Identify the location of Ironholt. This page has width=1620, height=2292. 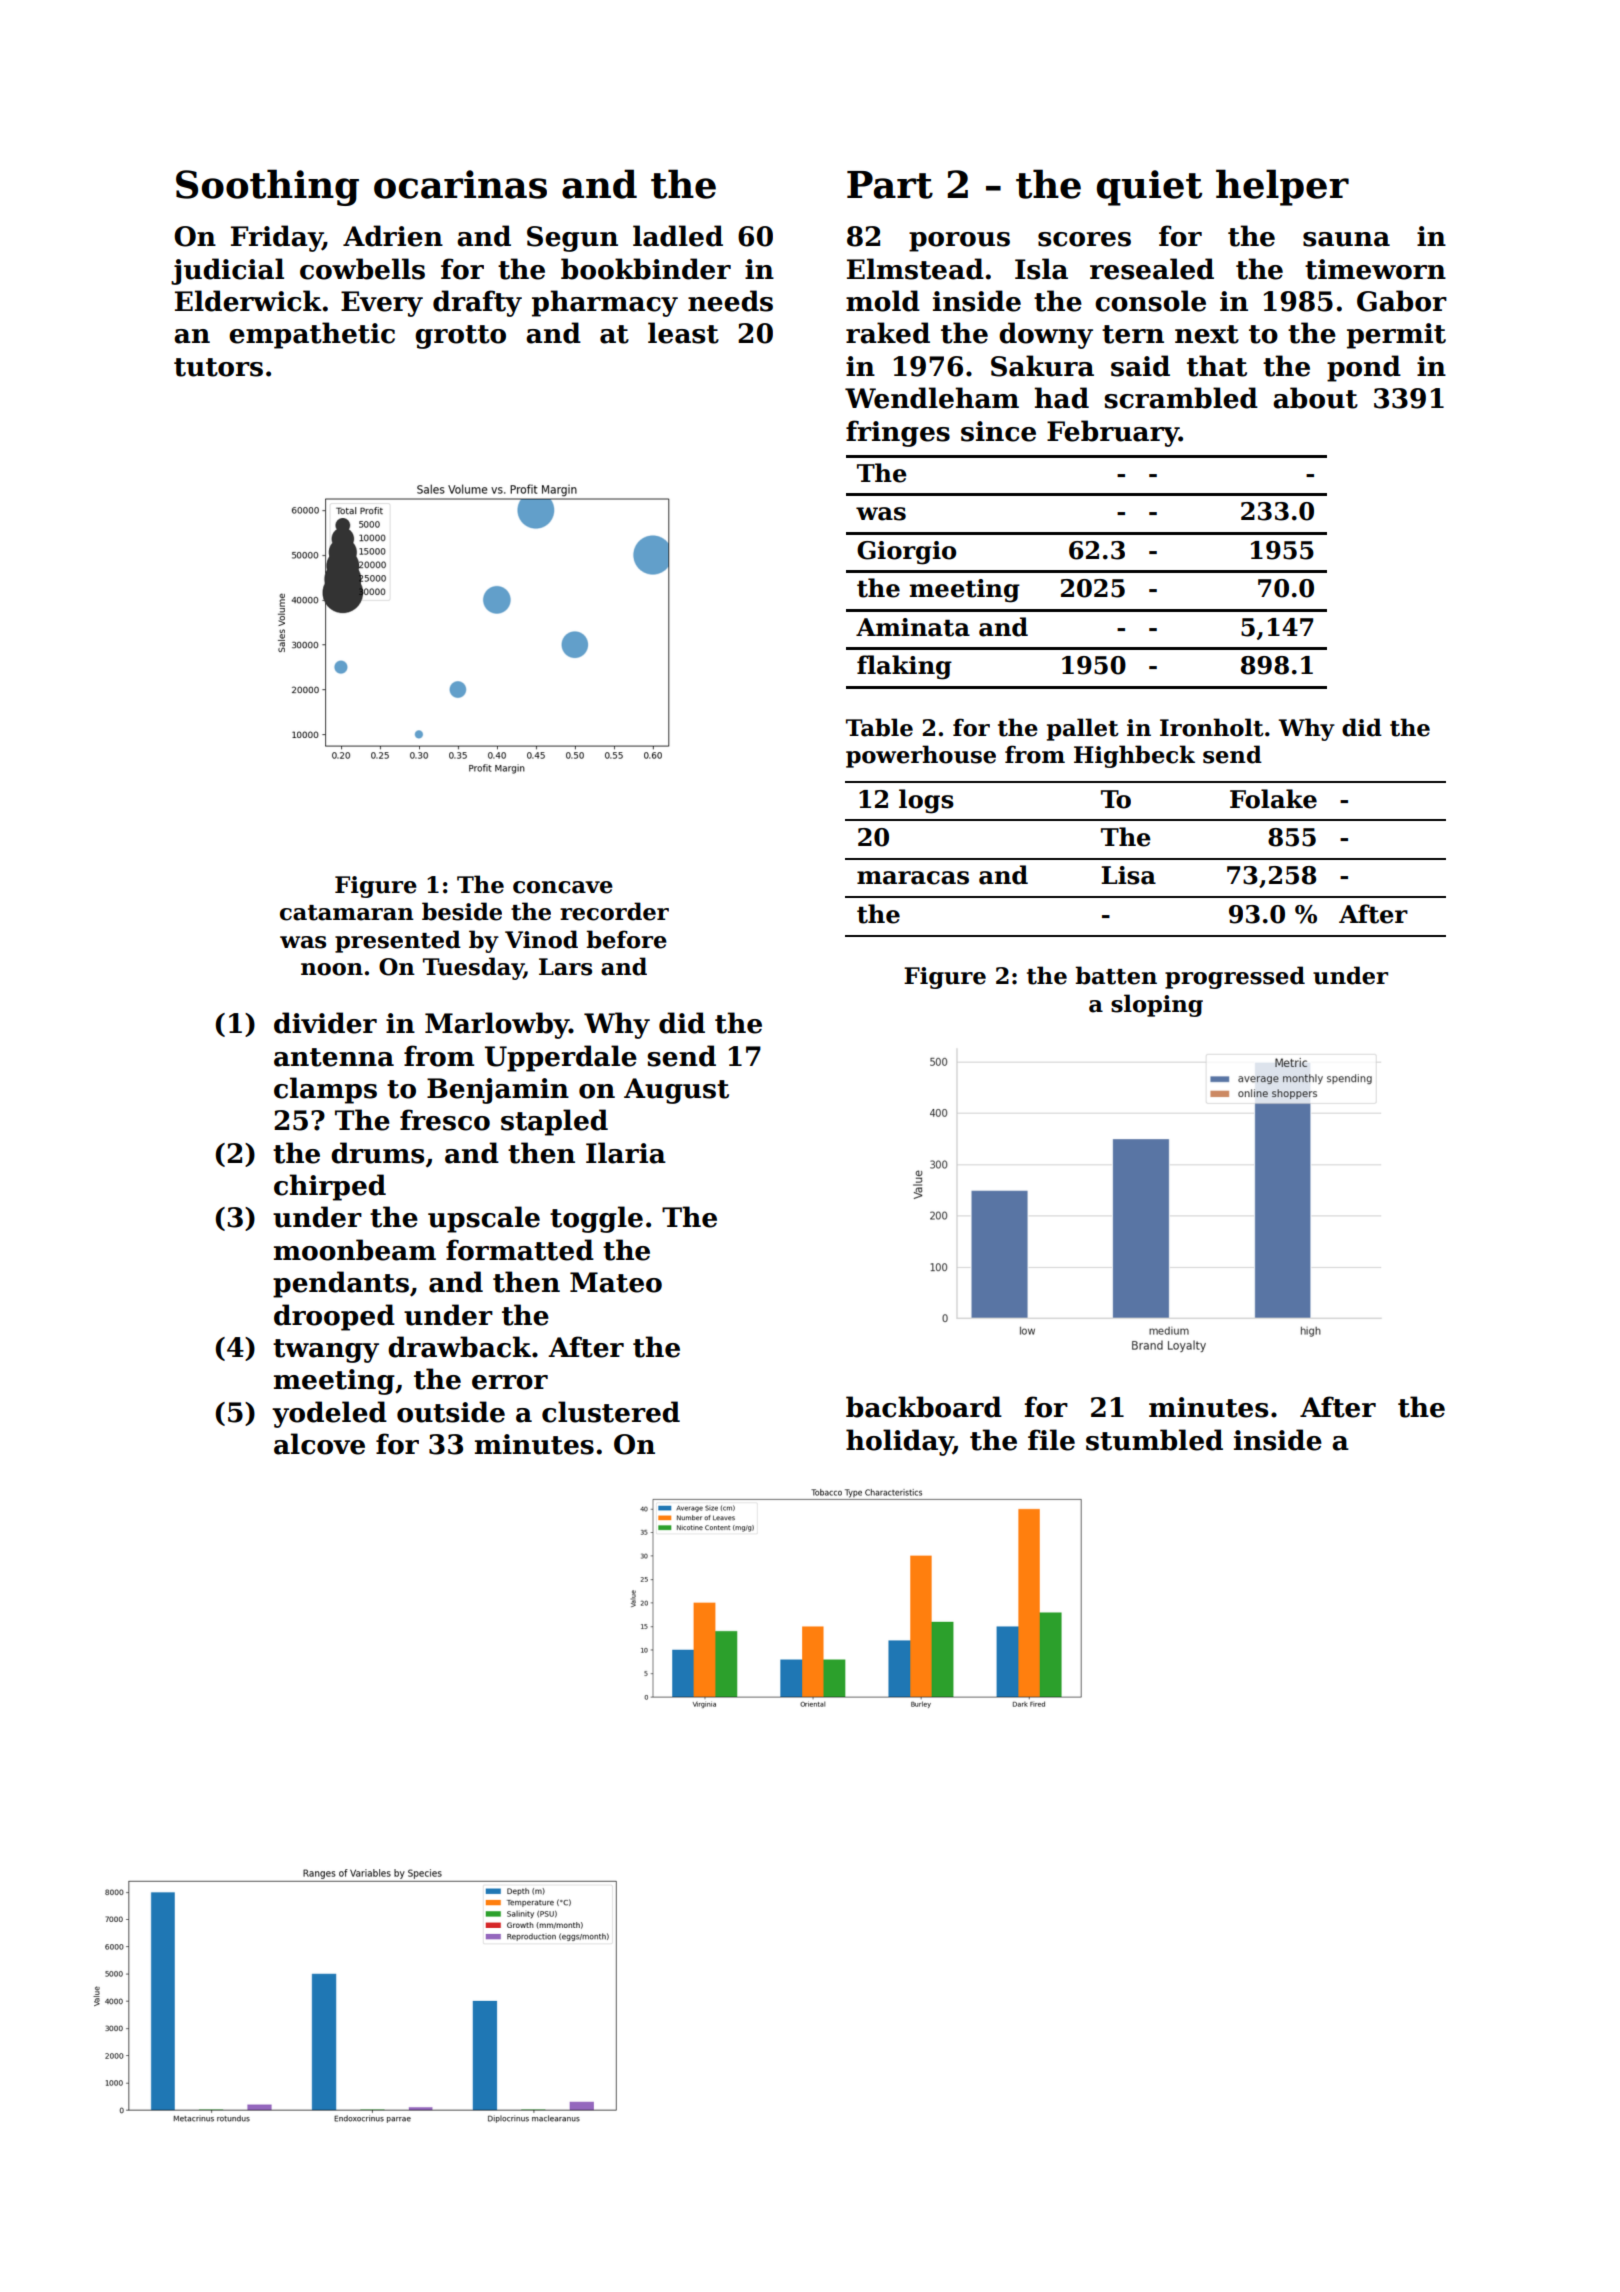
(1212, 727).
